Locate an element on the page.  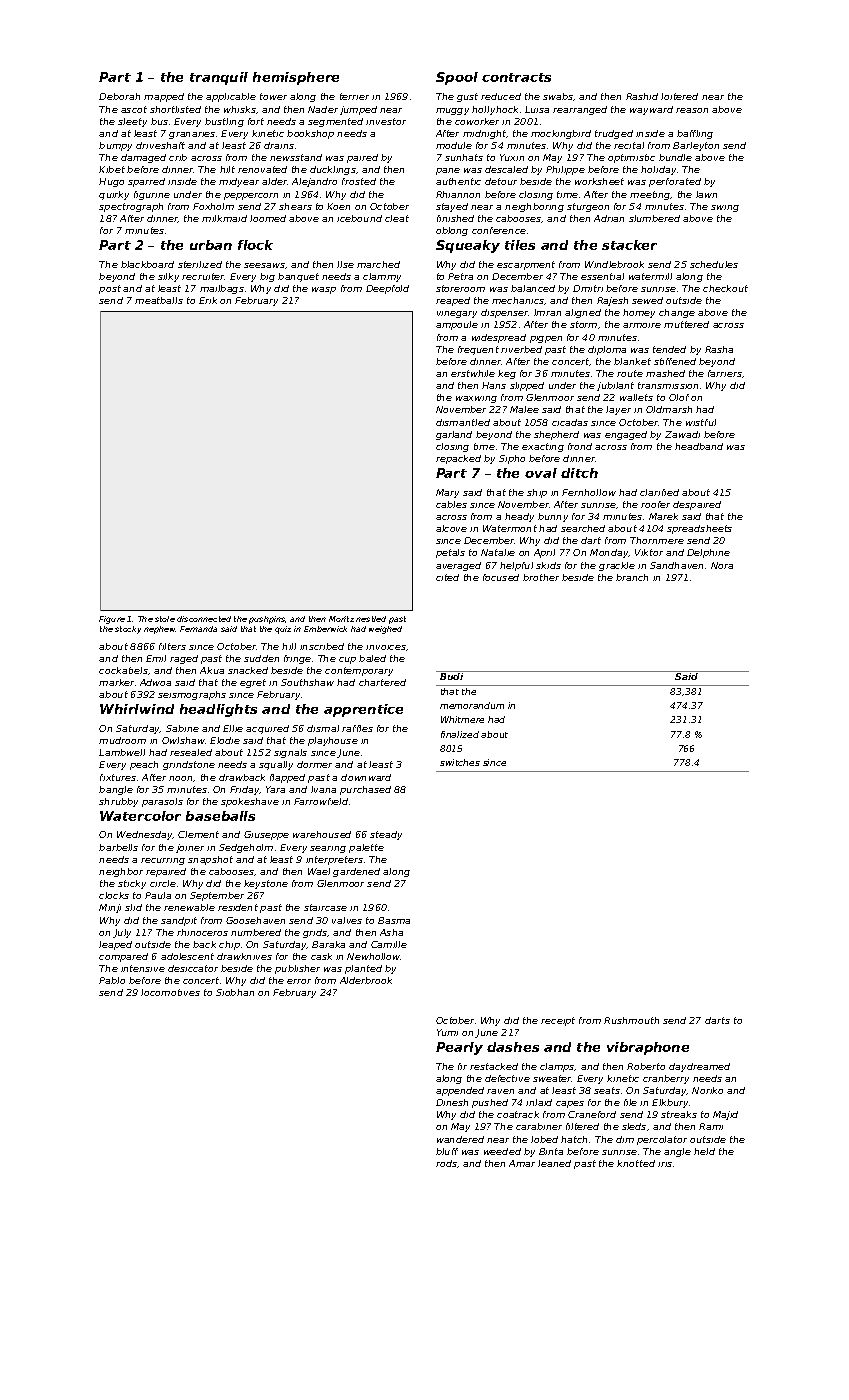
sandpit is located at coordinates (179, 921).
